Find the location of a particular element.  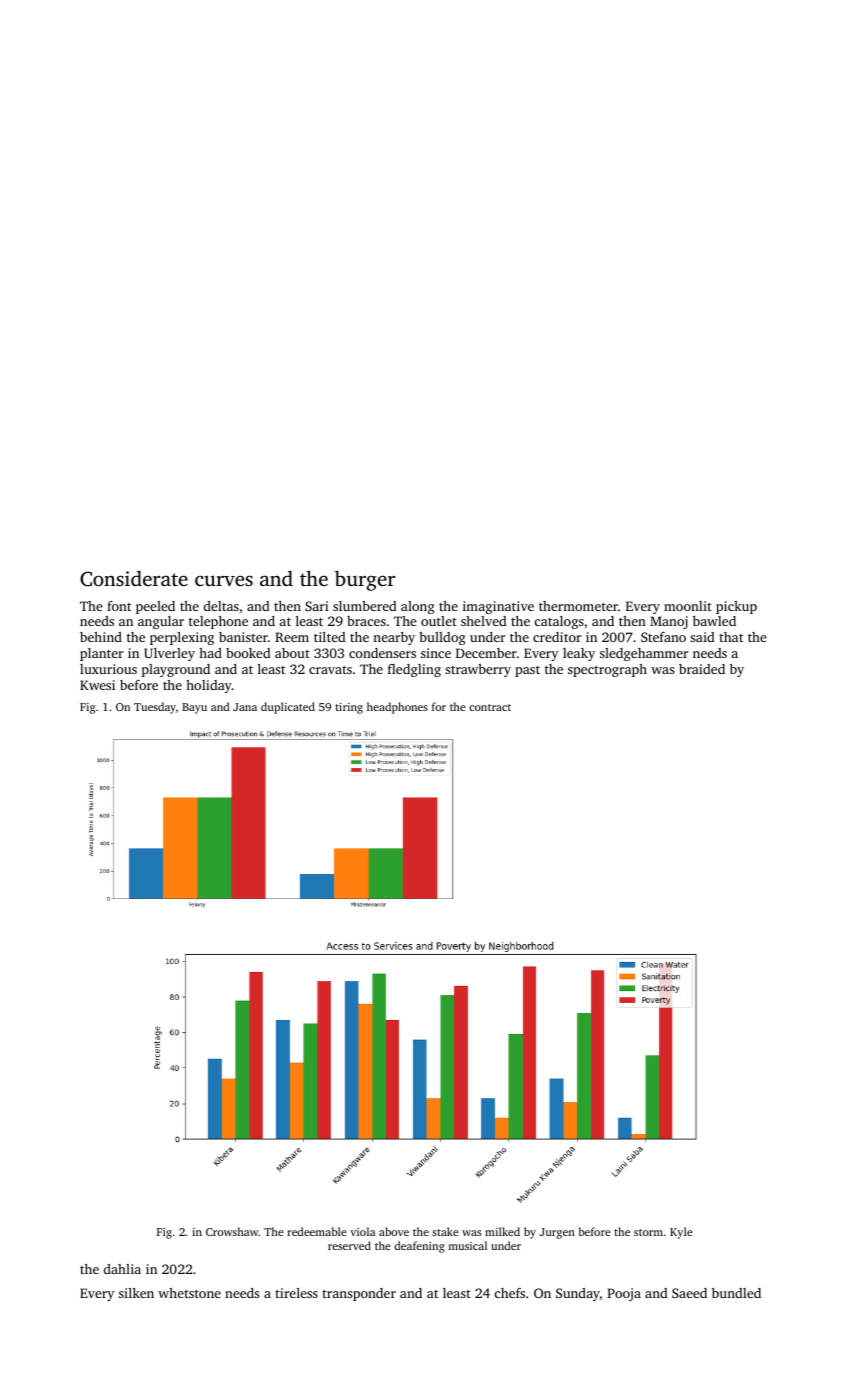

thermometer is located at coordinates (578, 606).
